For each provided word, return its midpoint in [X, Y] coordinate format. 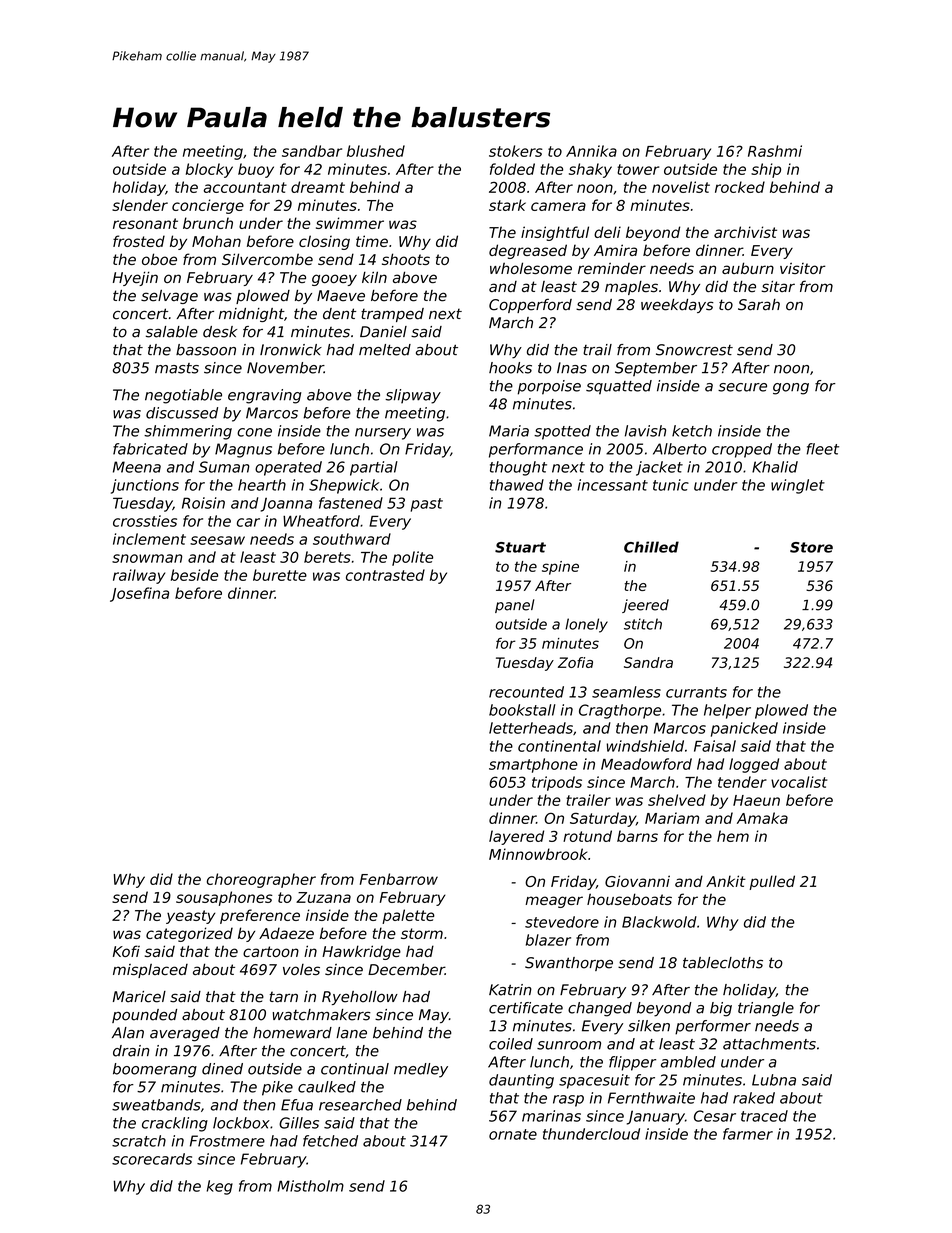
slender [140, 205]
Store [811, 547]
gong [791, 389]
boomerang [155, 1070]
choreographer [261, 880]
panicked [744, 729]
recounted [526, 692]
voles [301, 969]
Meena [137, 467]
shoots [406, 259]
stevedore [562, 922]
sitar [778, 287]
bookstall [522, 710]
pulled [772, 882]
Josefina [139, 594]
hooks [510, 368]
